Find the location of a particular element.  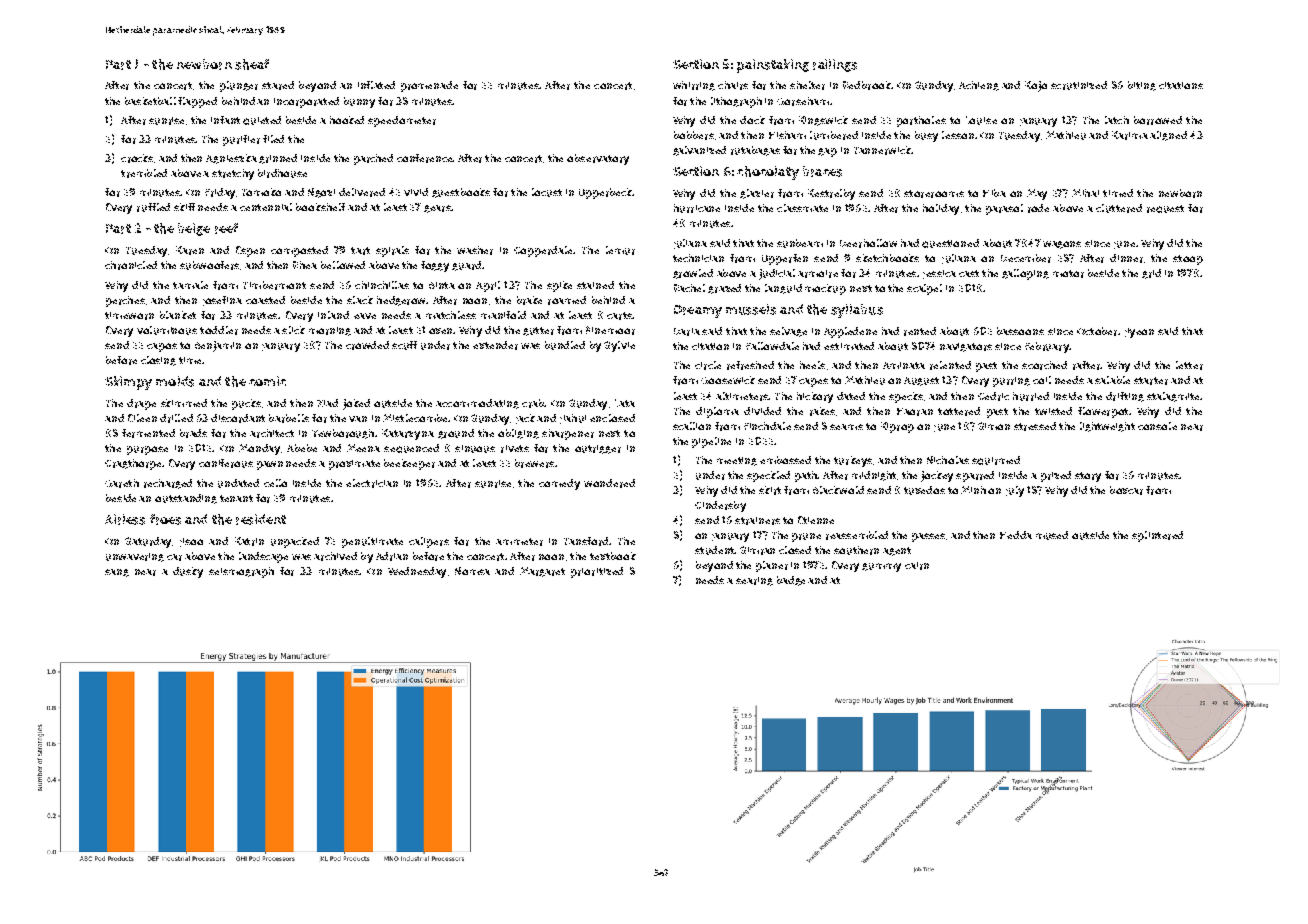

bassoons is located at coordinates (1020, 331).
